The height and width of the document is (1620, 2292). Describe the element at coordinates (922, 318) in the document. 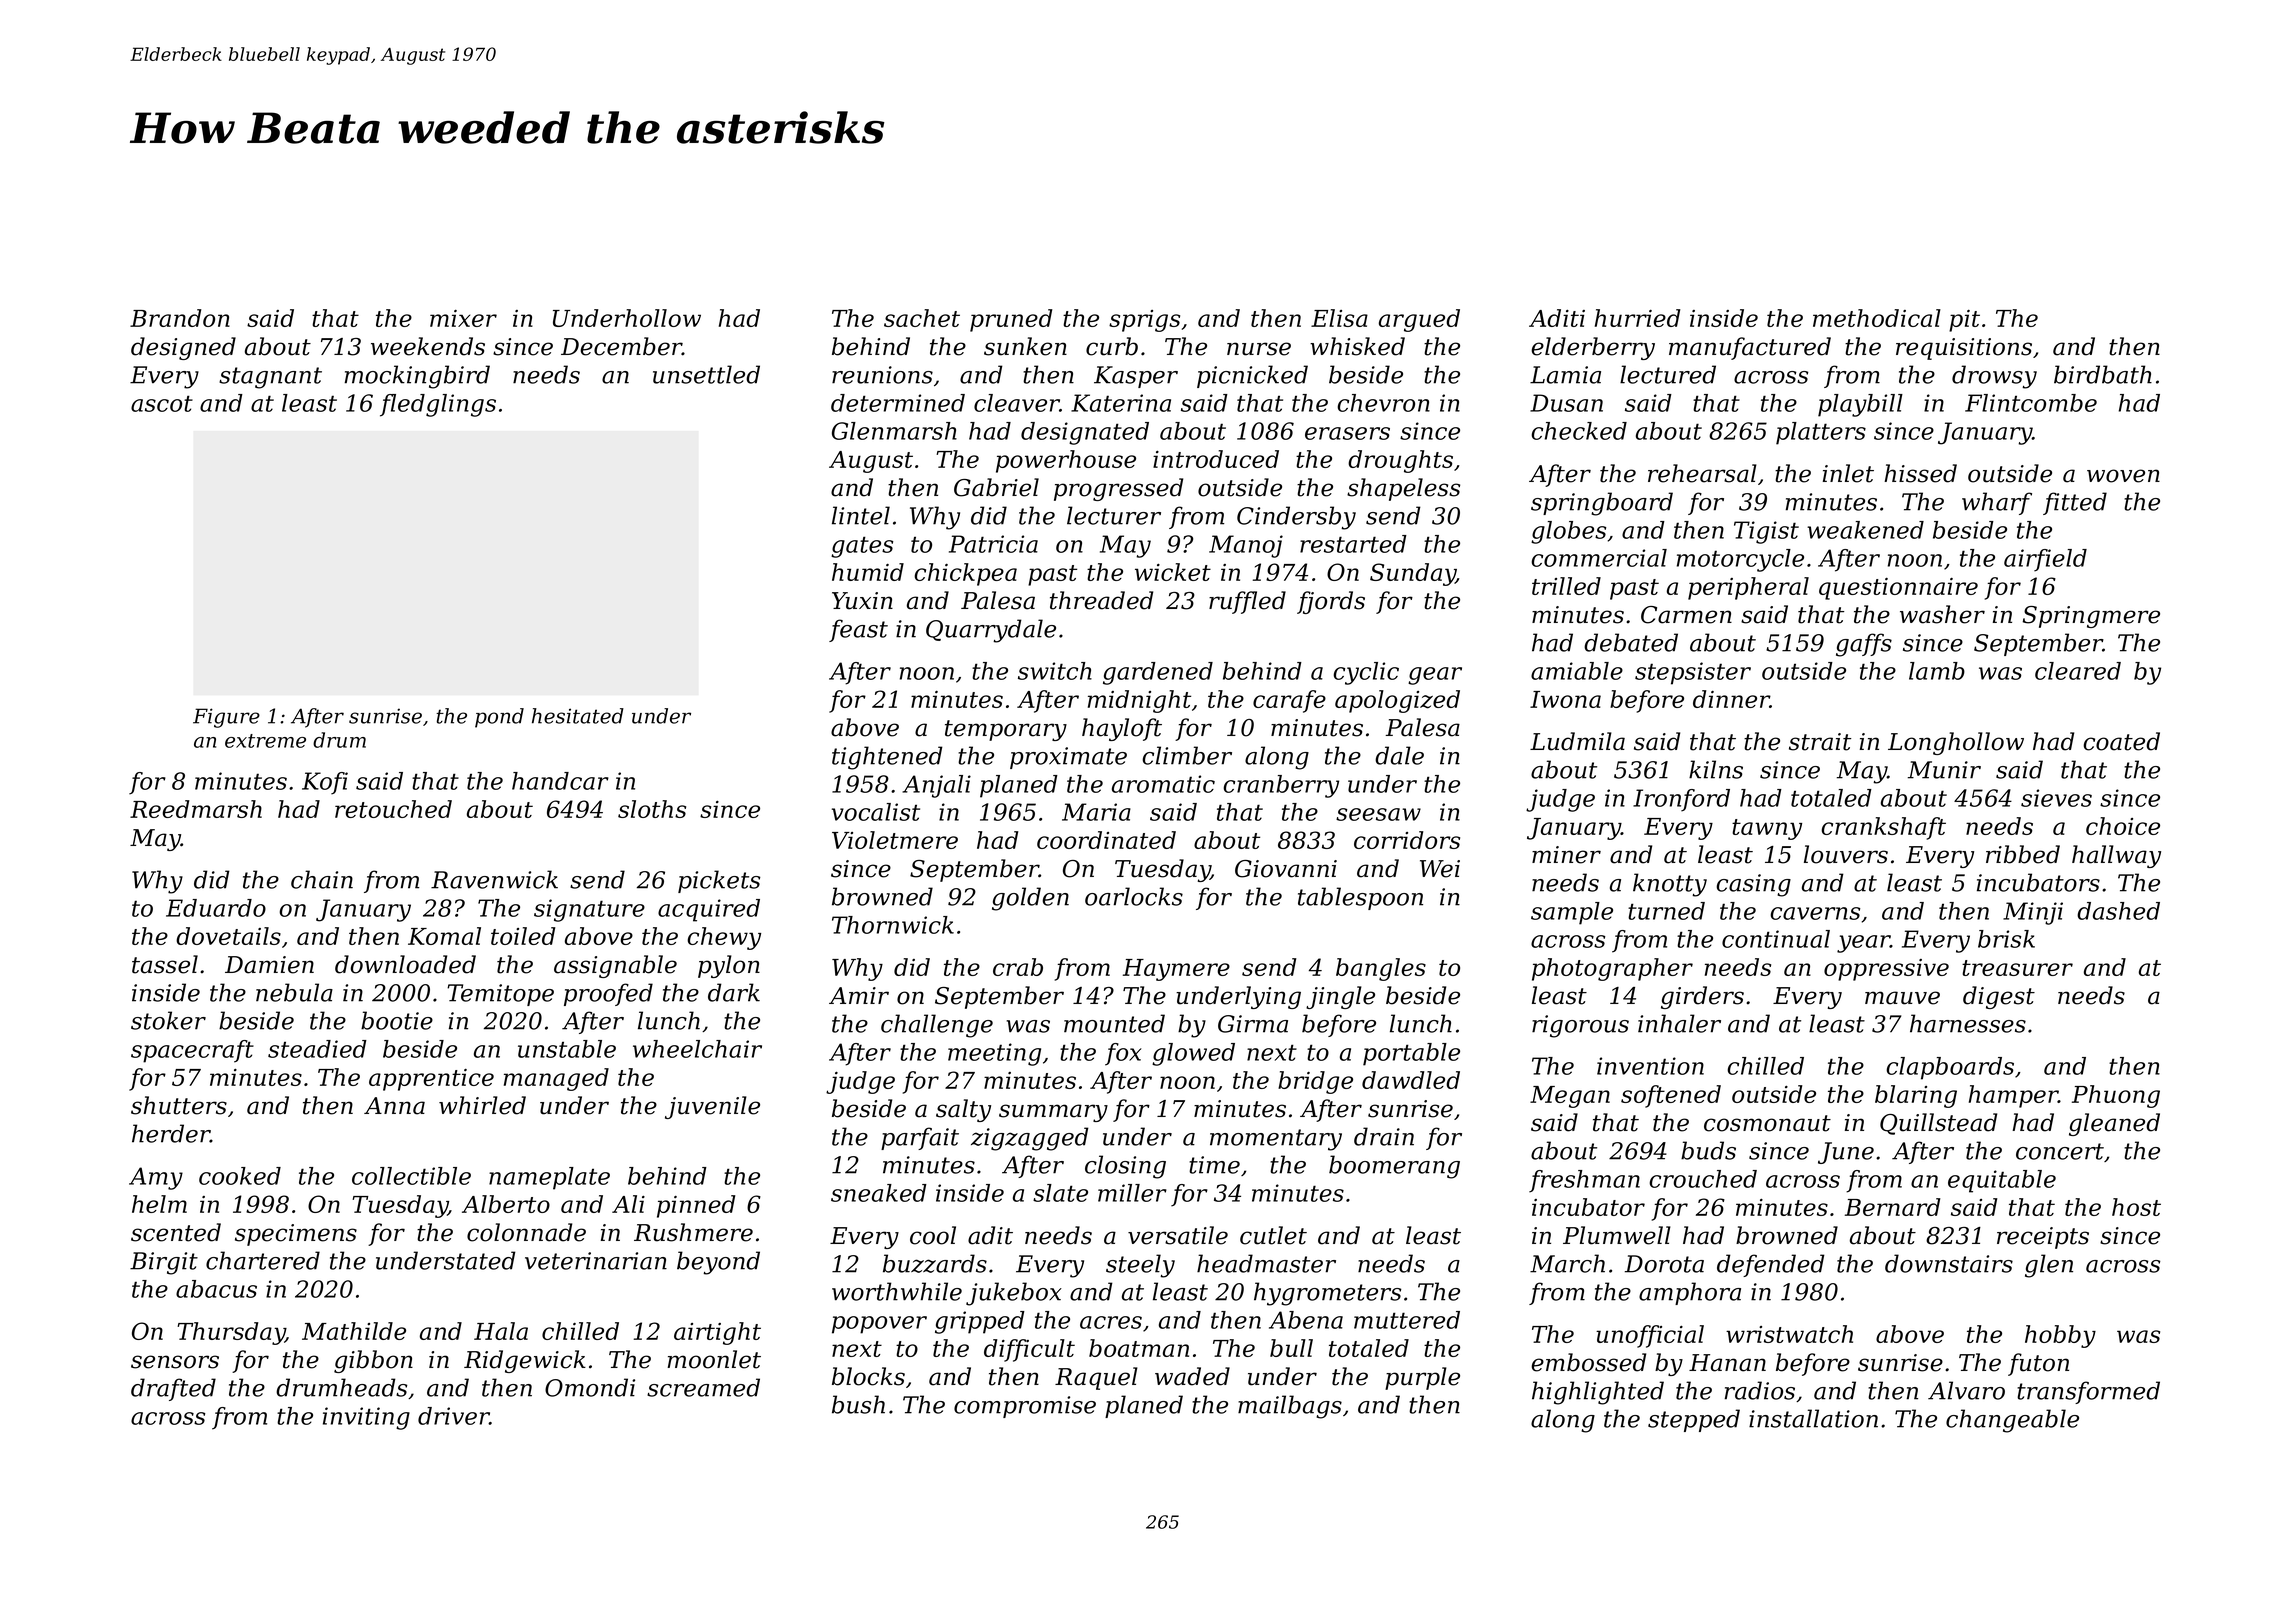

I see `sachet` at that location.
